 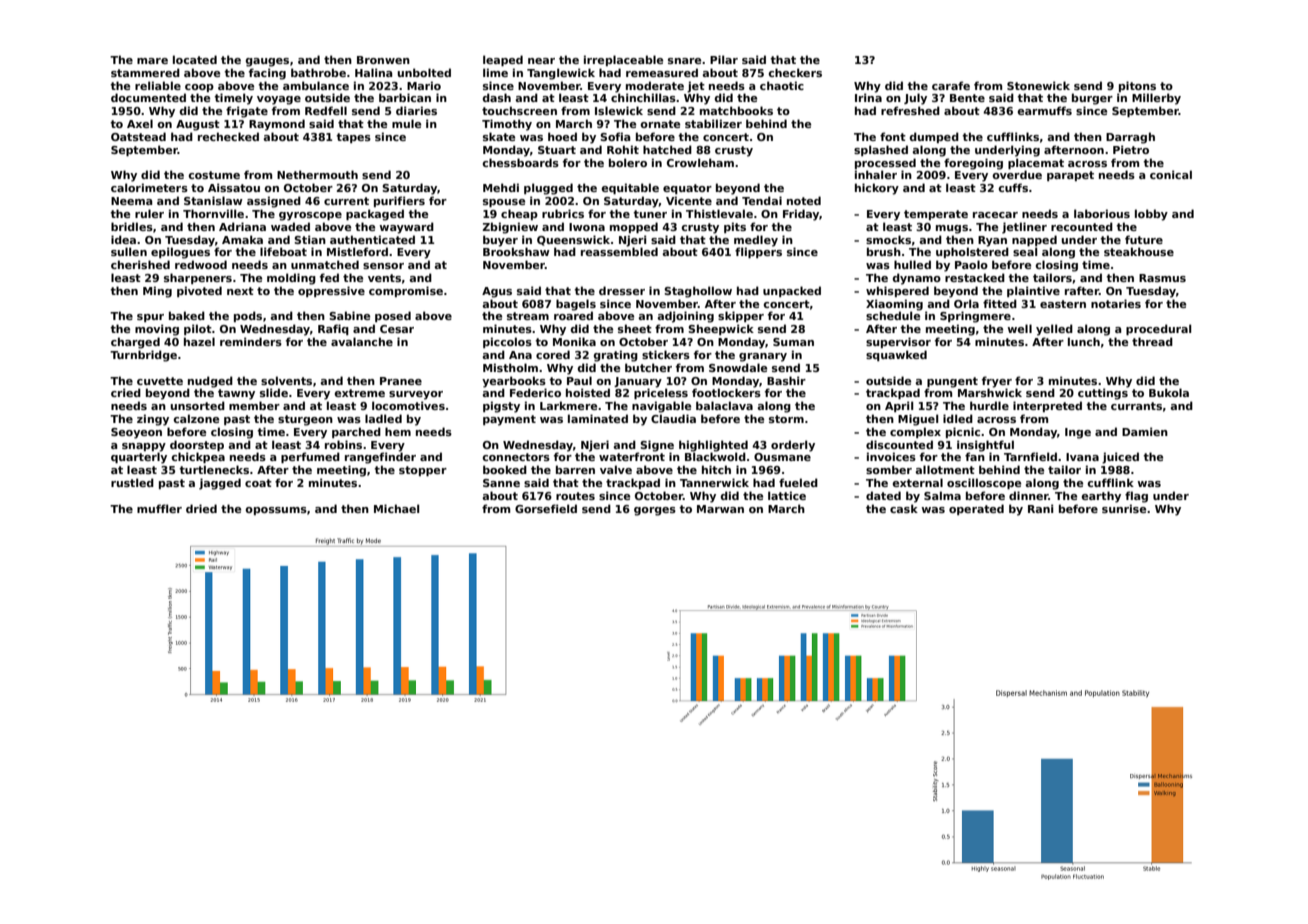 I want to click on cuffs, so click(x=1013, y=187).
